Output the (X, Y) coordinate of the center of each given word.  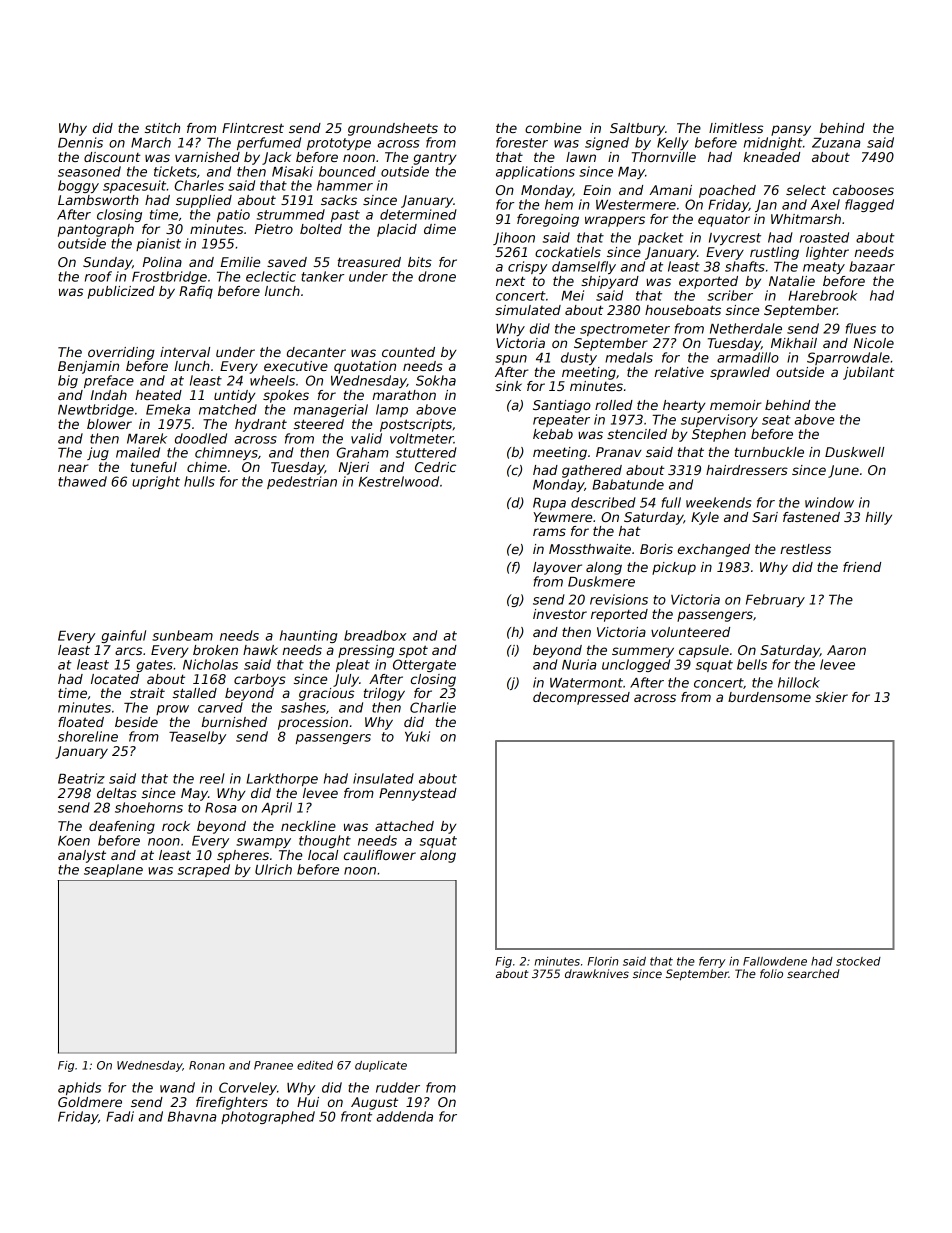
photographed (268, 1117)
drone (437, 276)
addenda (404, 1116)
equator (724, 220)
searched (813, 973)
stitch (162, 128)
